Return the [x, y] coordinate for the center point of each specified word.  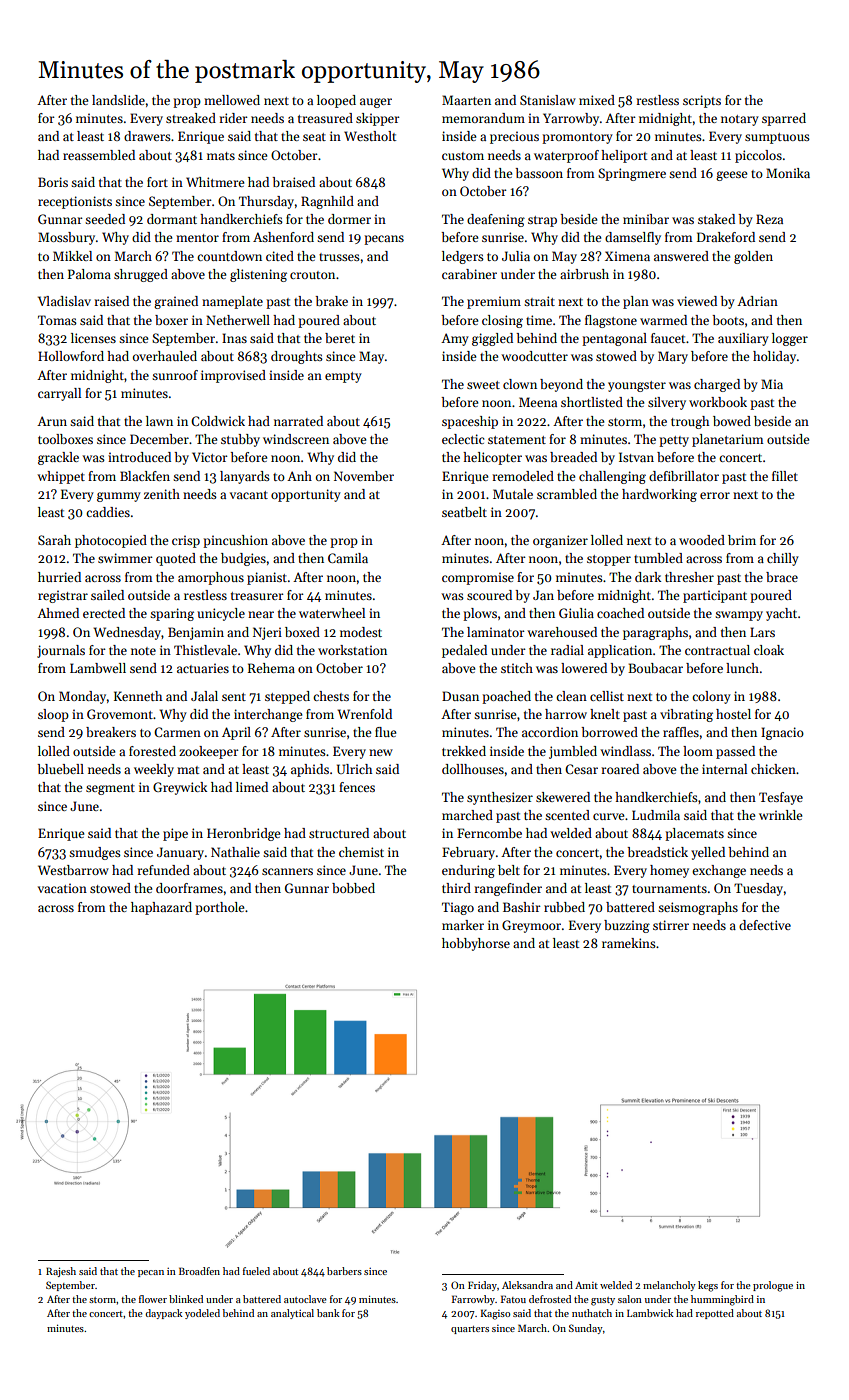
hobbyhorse [476, 944]
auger [376, 103]
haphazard [161, 908]
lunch [742, 668]
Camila [348, 558]
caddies [108, 512]
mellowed [232, 100]
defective [765, 925]
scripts [702, 101]
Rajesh [61, 1272]
